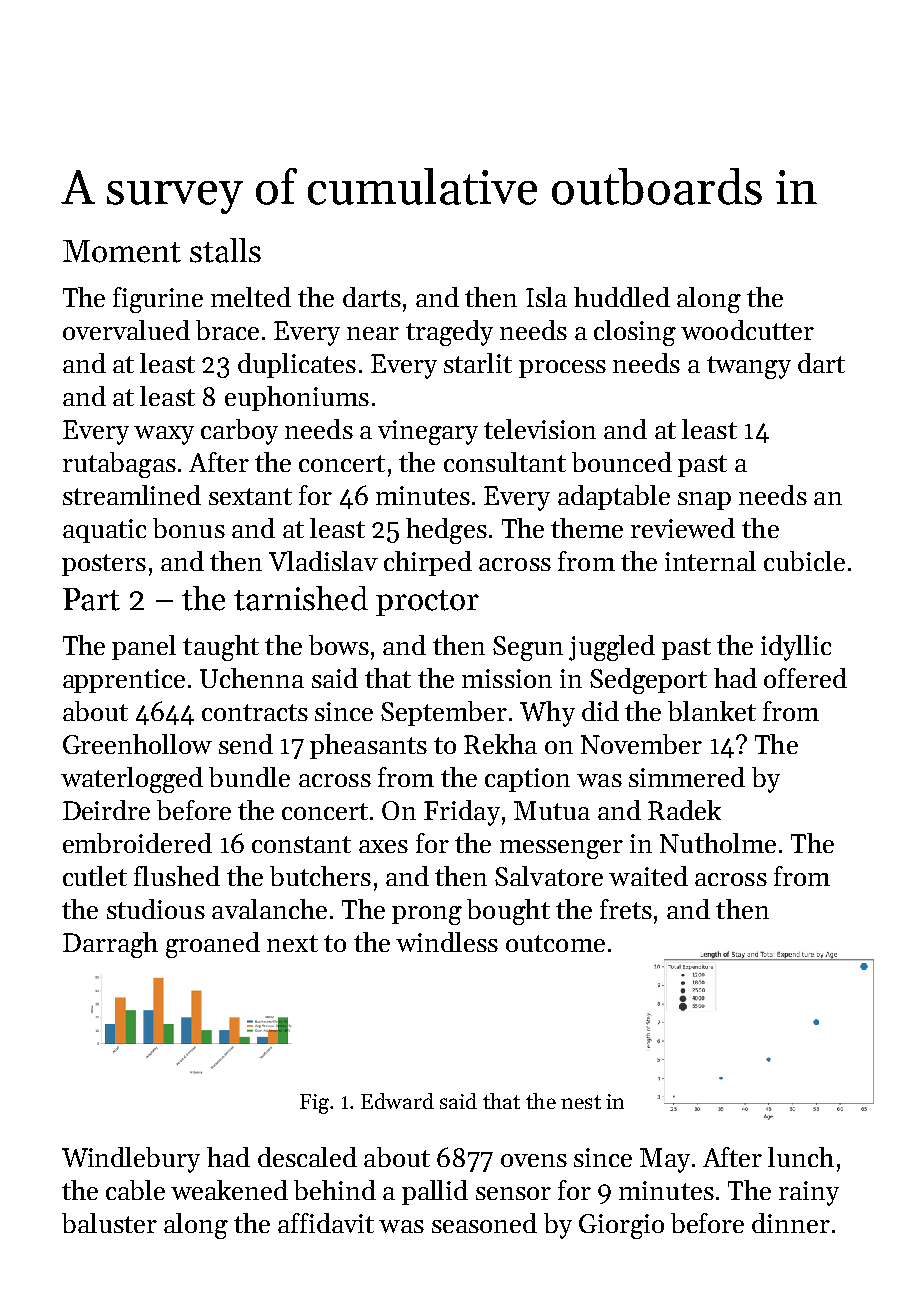 The height and width of the screenshot is (1311, 924). What do you see at coordinates (507, 678) in the screenshot?
I see `mission` at bounding box center [507, 678].
